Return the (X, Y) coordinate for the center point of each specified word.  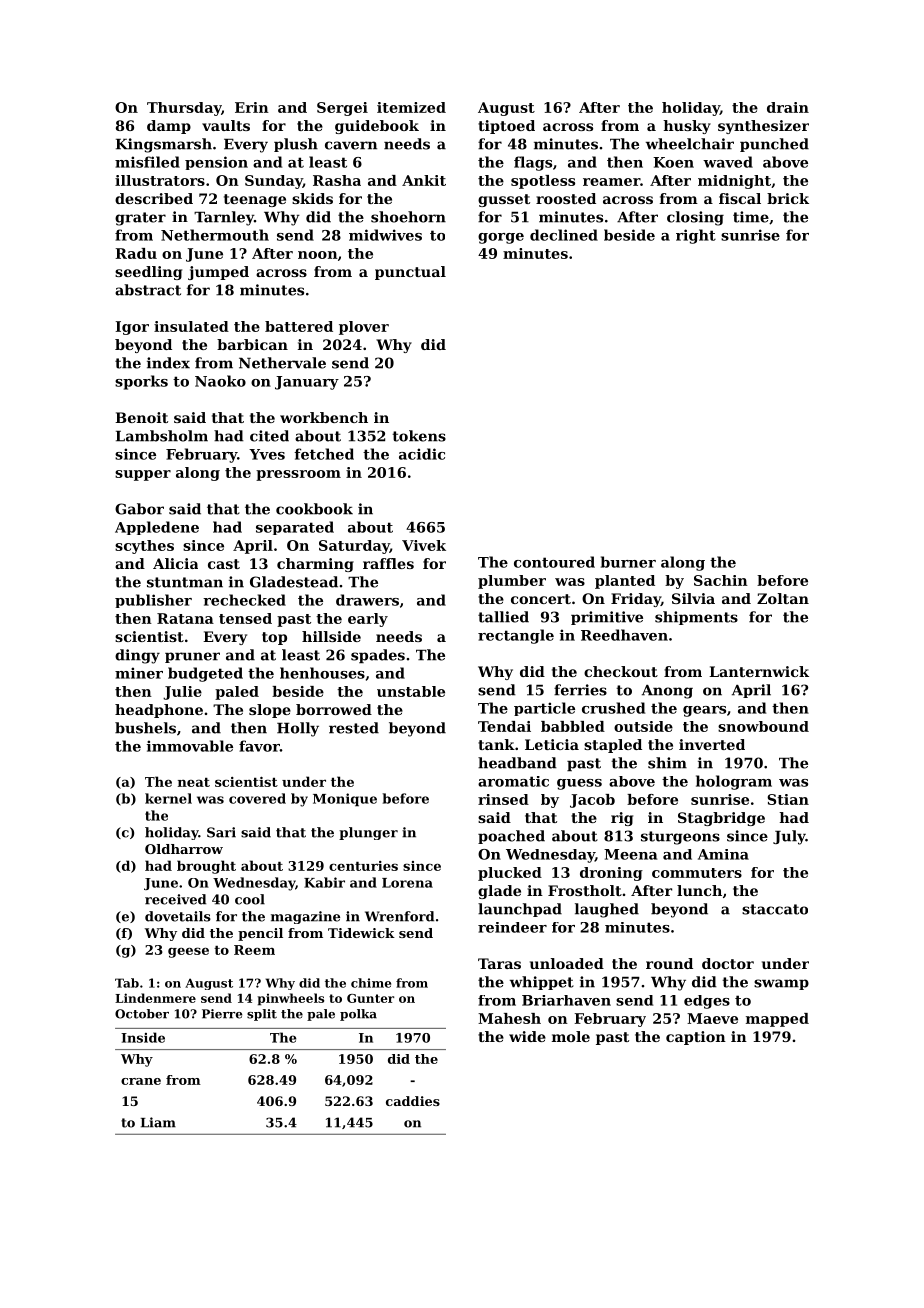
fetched (324, 454)
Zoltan (783, 598)
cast (224, 564)
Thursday (184, 109)
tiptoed (506, 127)
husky (687, 127)
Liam (158, 1122)
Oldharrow (184, 849)
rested (354, 728)
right (696, 236)
